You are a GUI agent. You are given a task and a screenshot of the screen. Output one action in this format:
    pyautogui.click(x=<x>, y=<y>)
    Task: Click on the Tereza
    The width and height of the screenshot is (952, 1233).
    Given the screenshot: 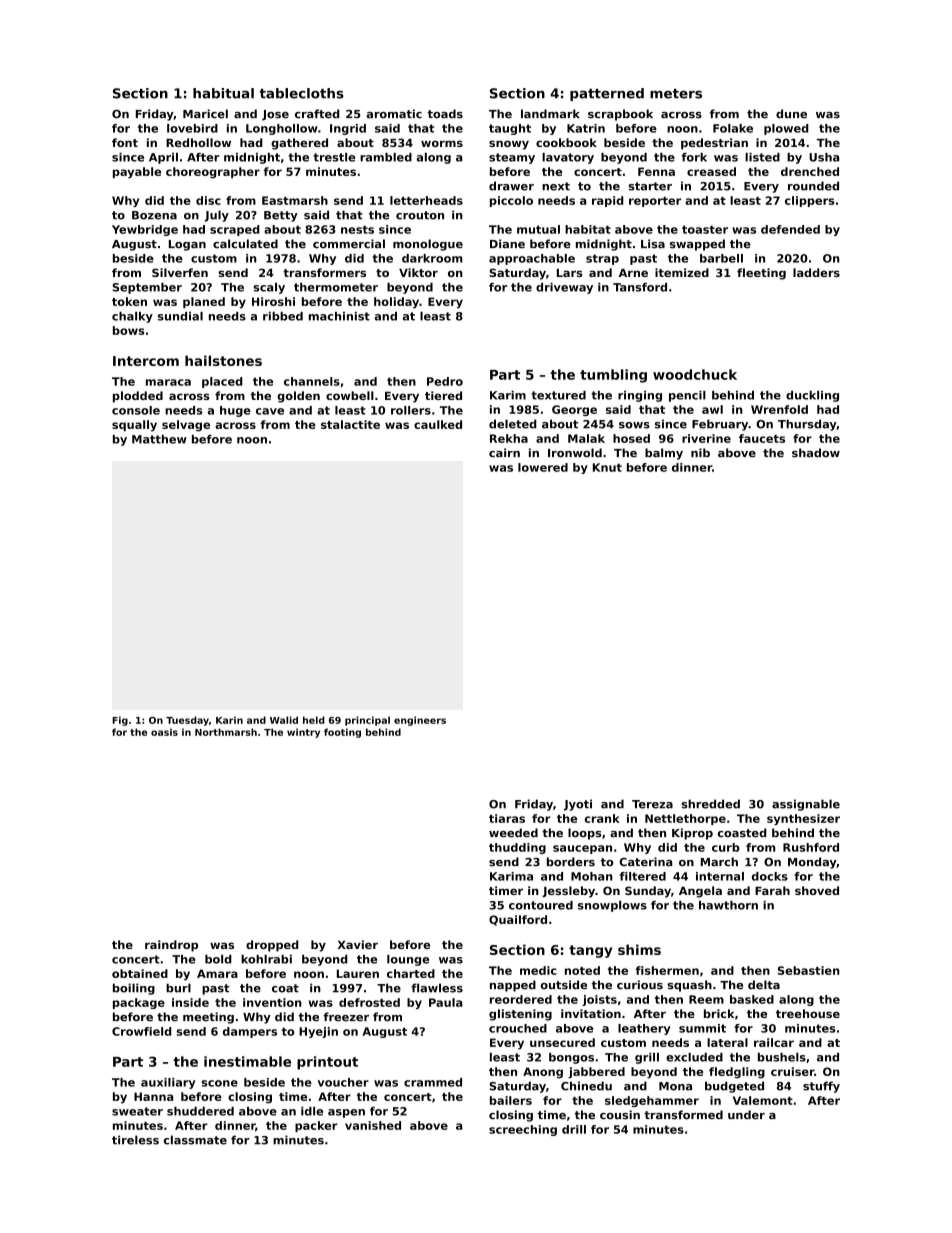 What is the action you would take?
    pyautogui.click(x=652, y=804)
